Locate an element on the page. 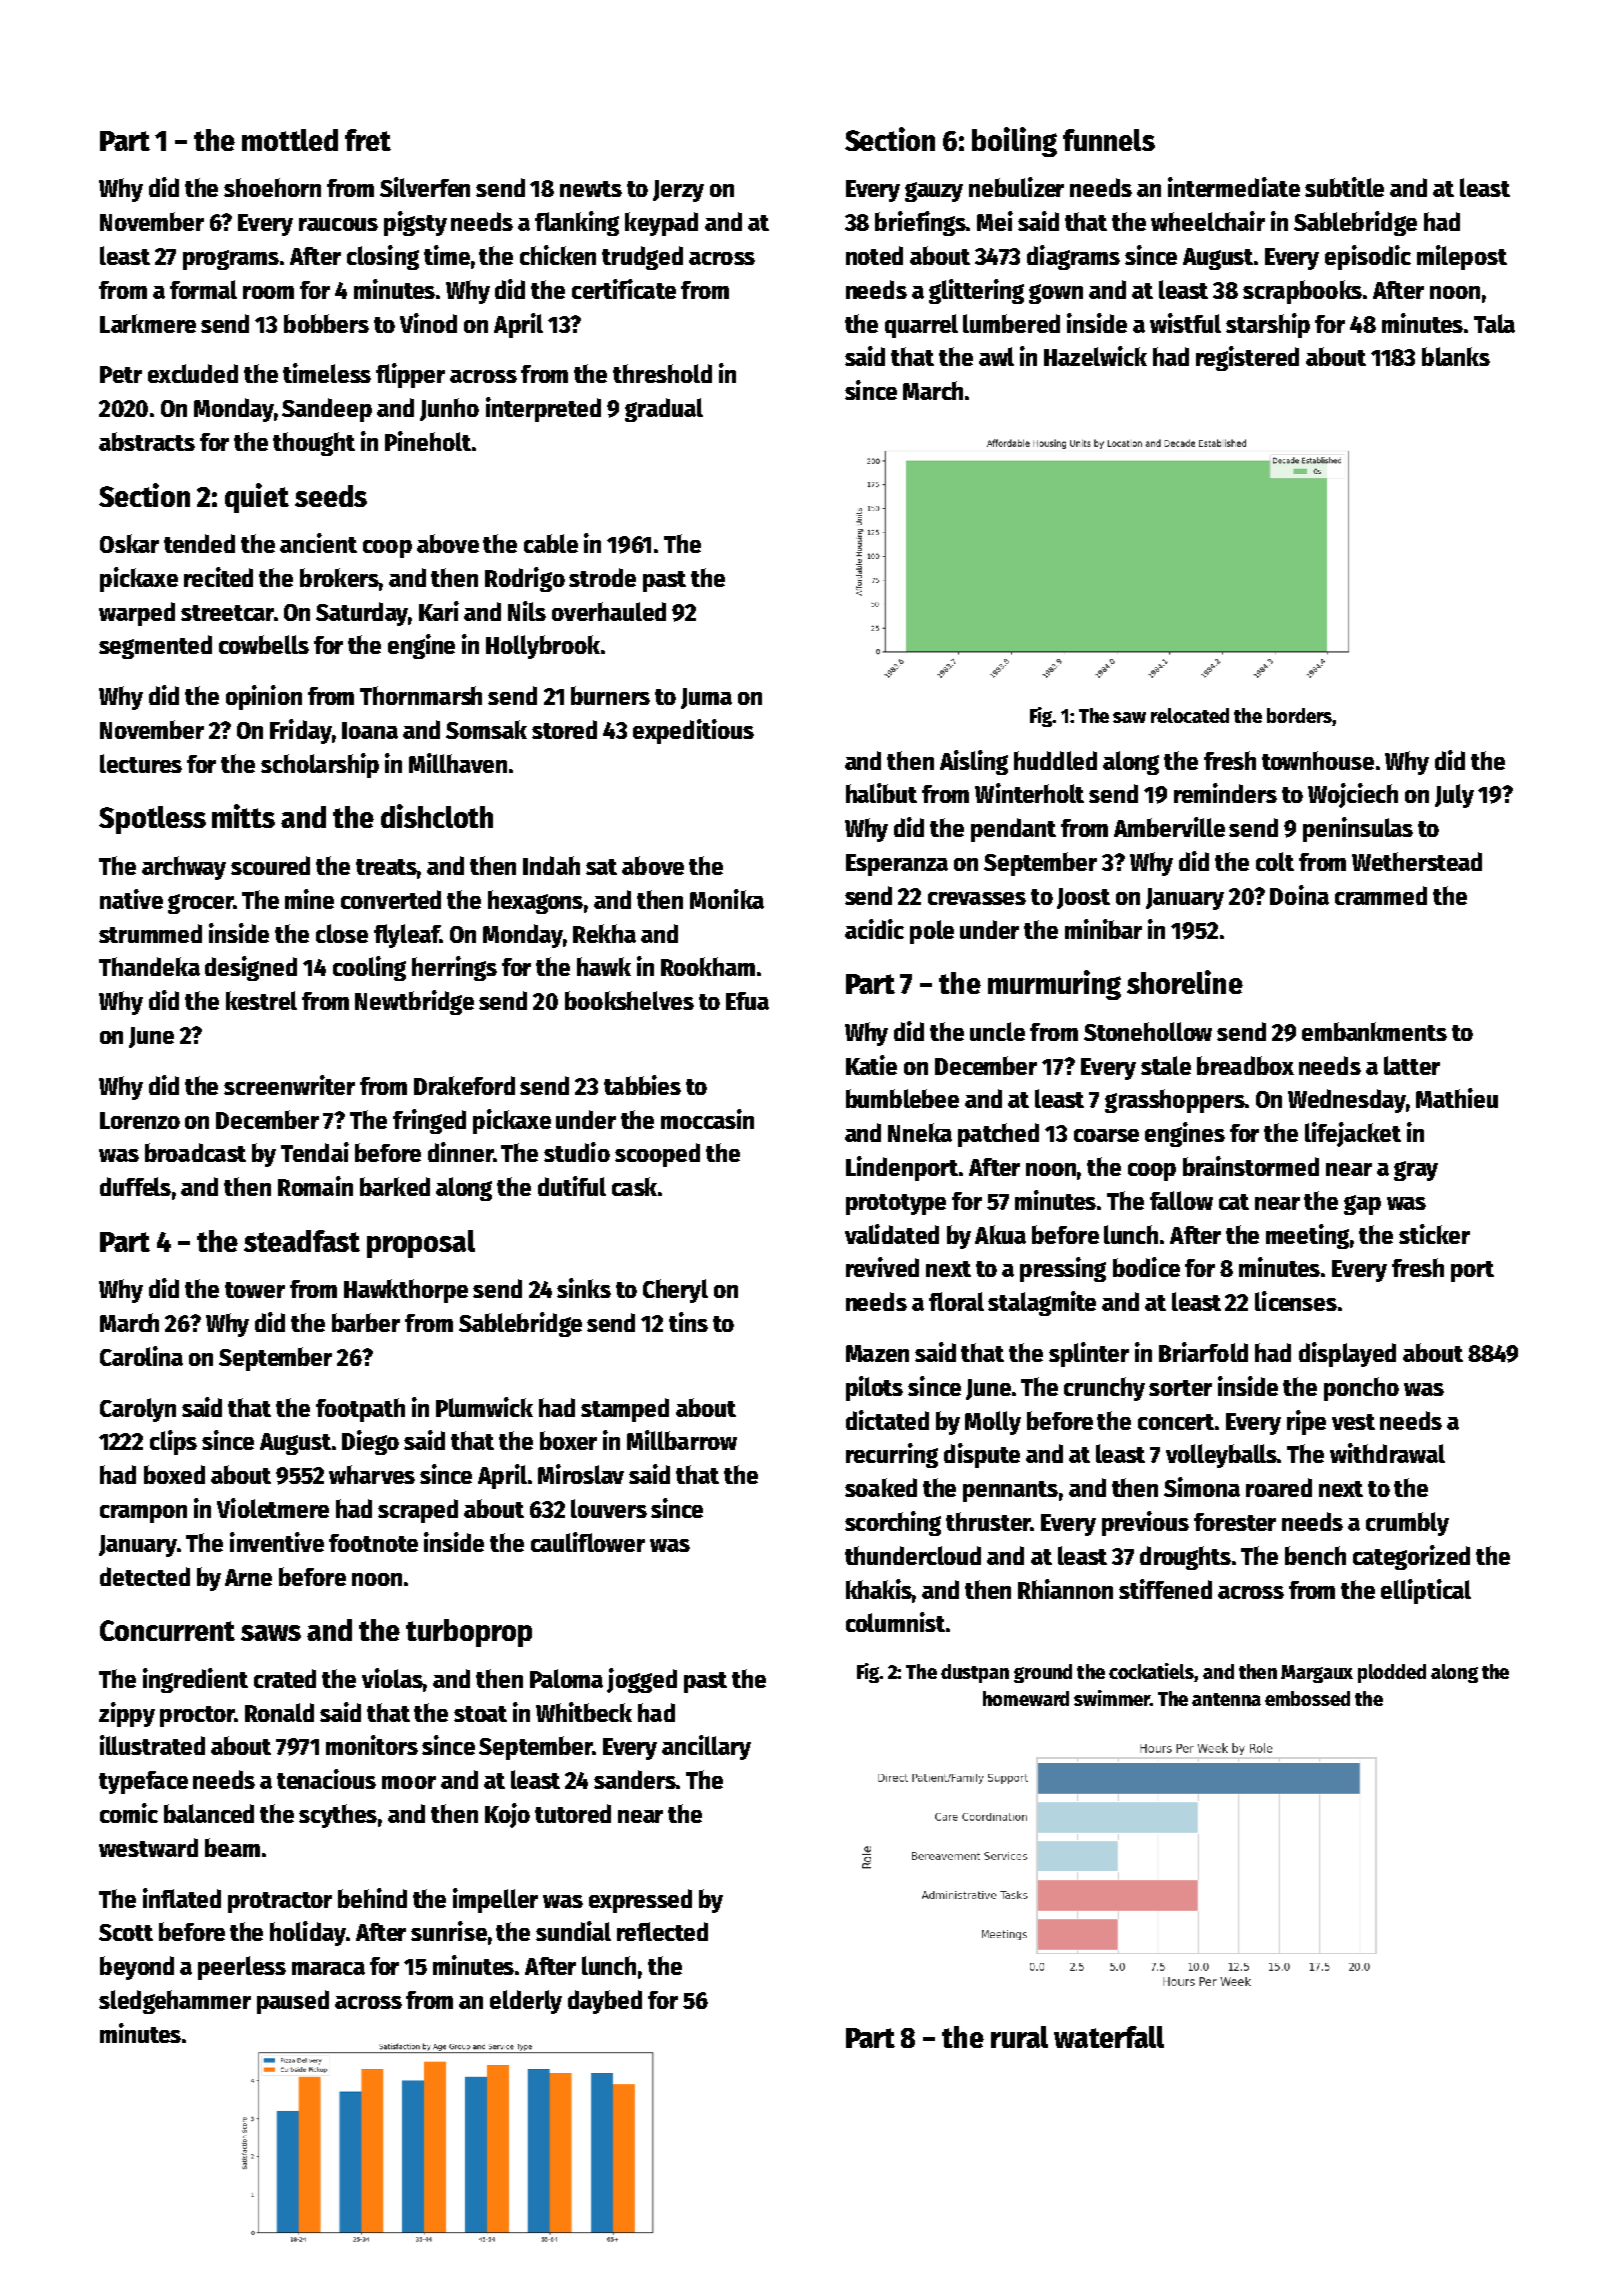 The height and width of the document is (2292, 1620). maraca is located at coordinates (328, 1968).
